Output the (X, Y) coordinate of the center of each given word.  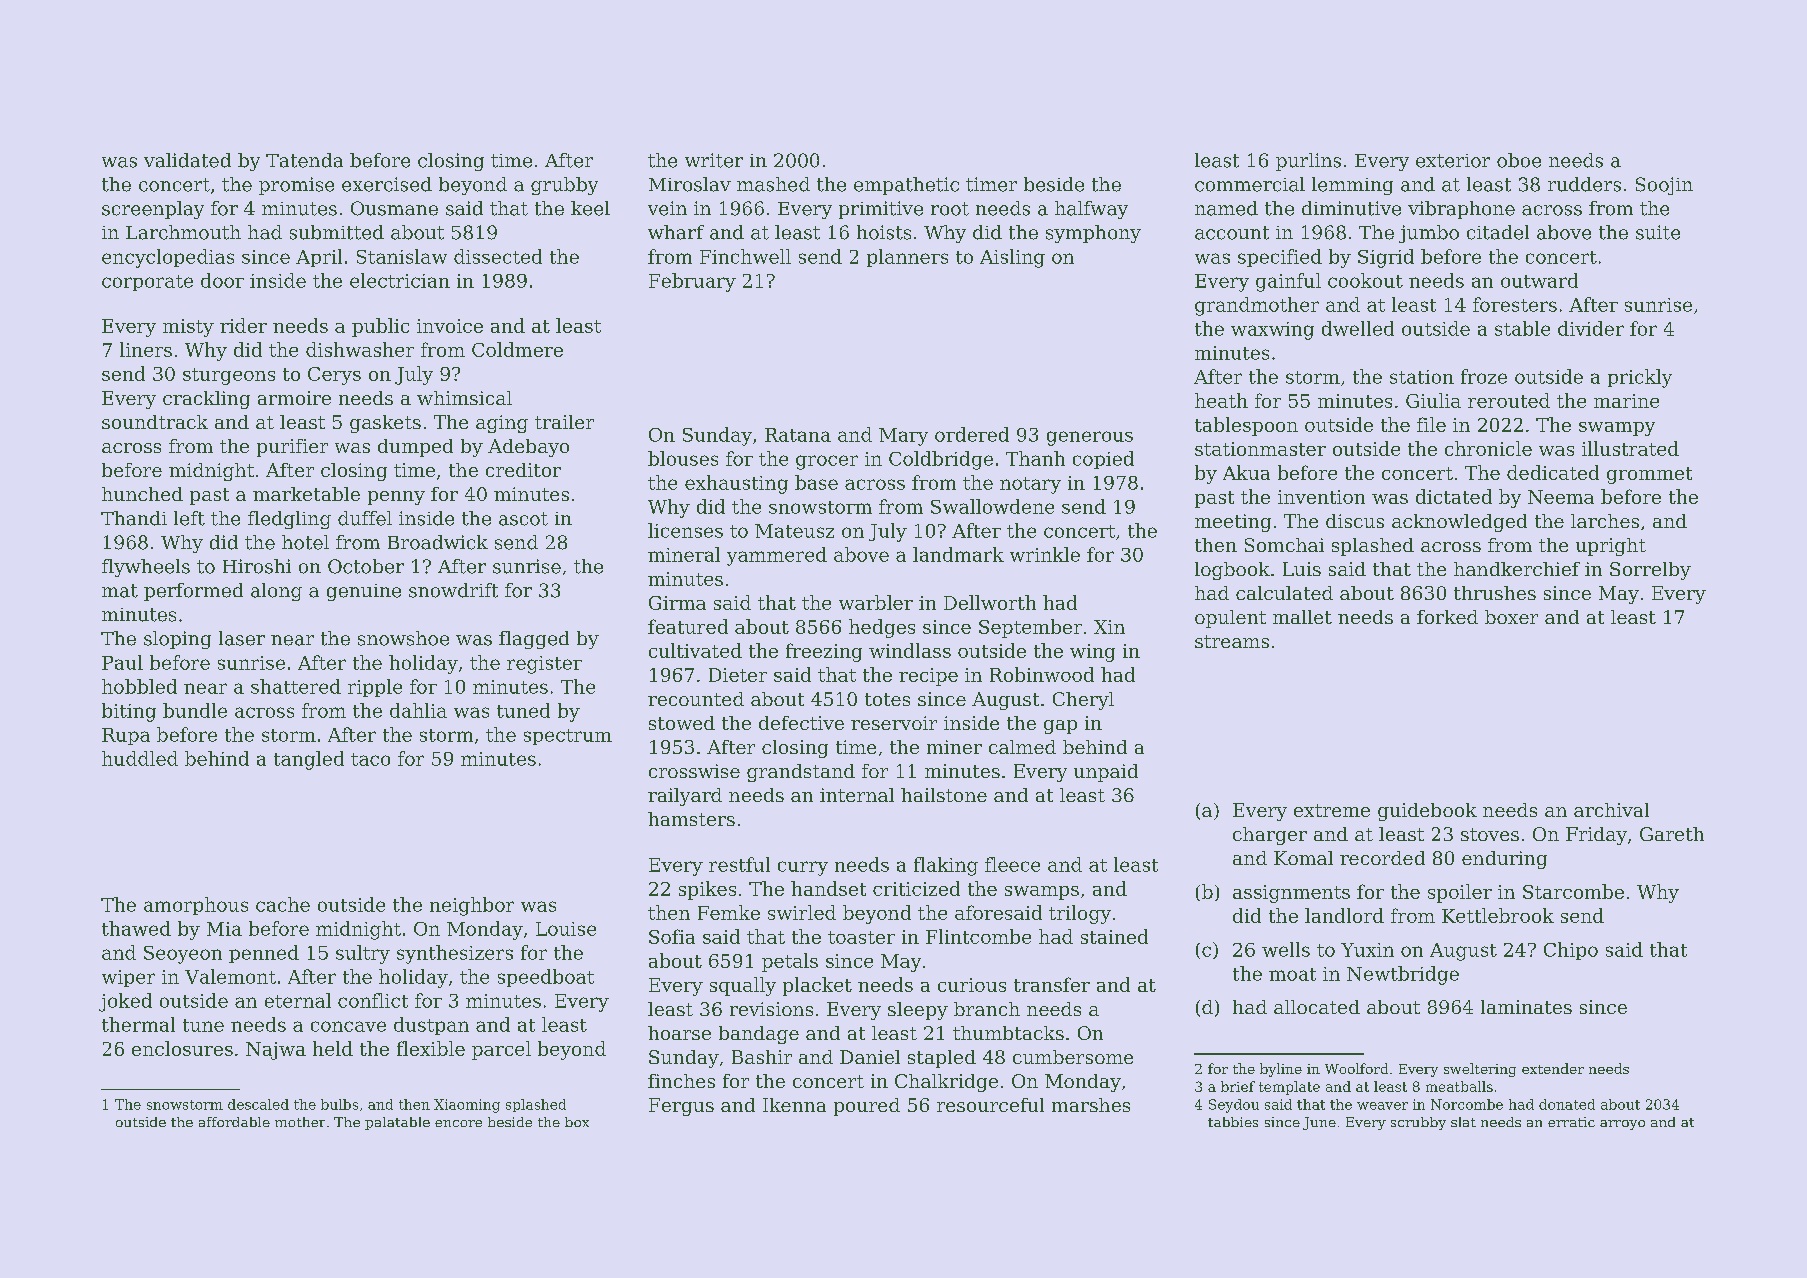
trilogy (1080, 914)
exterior (1453, 161)
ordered (972, 434)
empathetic (906, 186)
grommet (1649, 475)
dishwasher (360, 349)
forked (1447, 617)
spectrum (568, 737)
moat (1292, 974)
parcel (501, 1050)
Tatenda (304, 160)
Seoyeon (183, 955)
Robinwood (1042, 674)
